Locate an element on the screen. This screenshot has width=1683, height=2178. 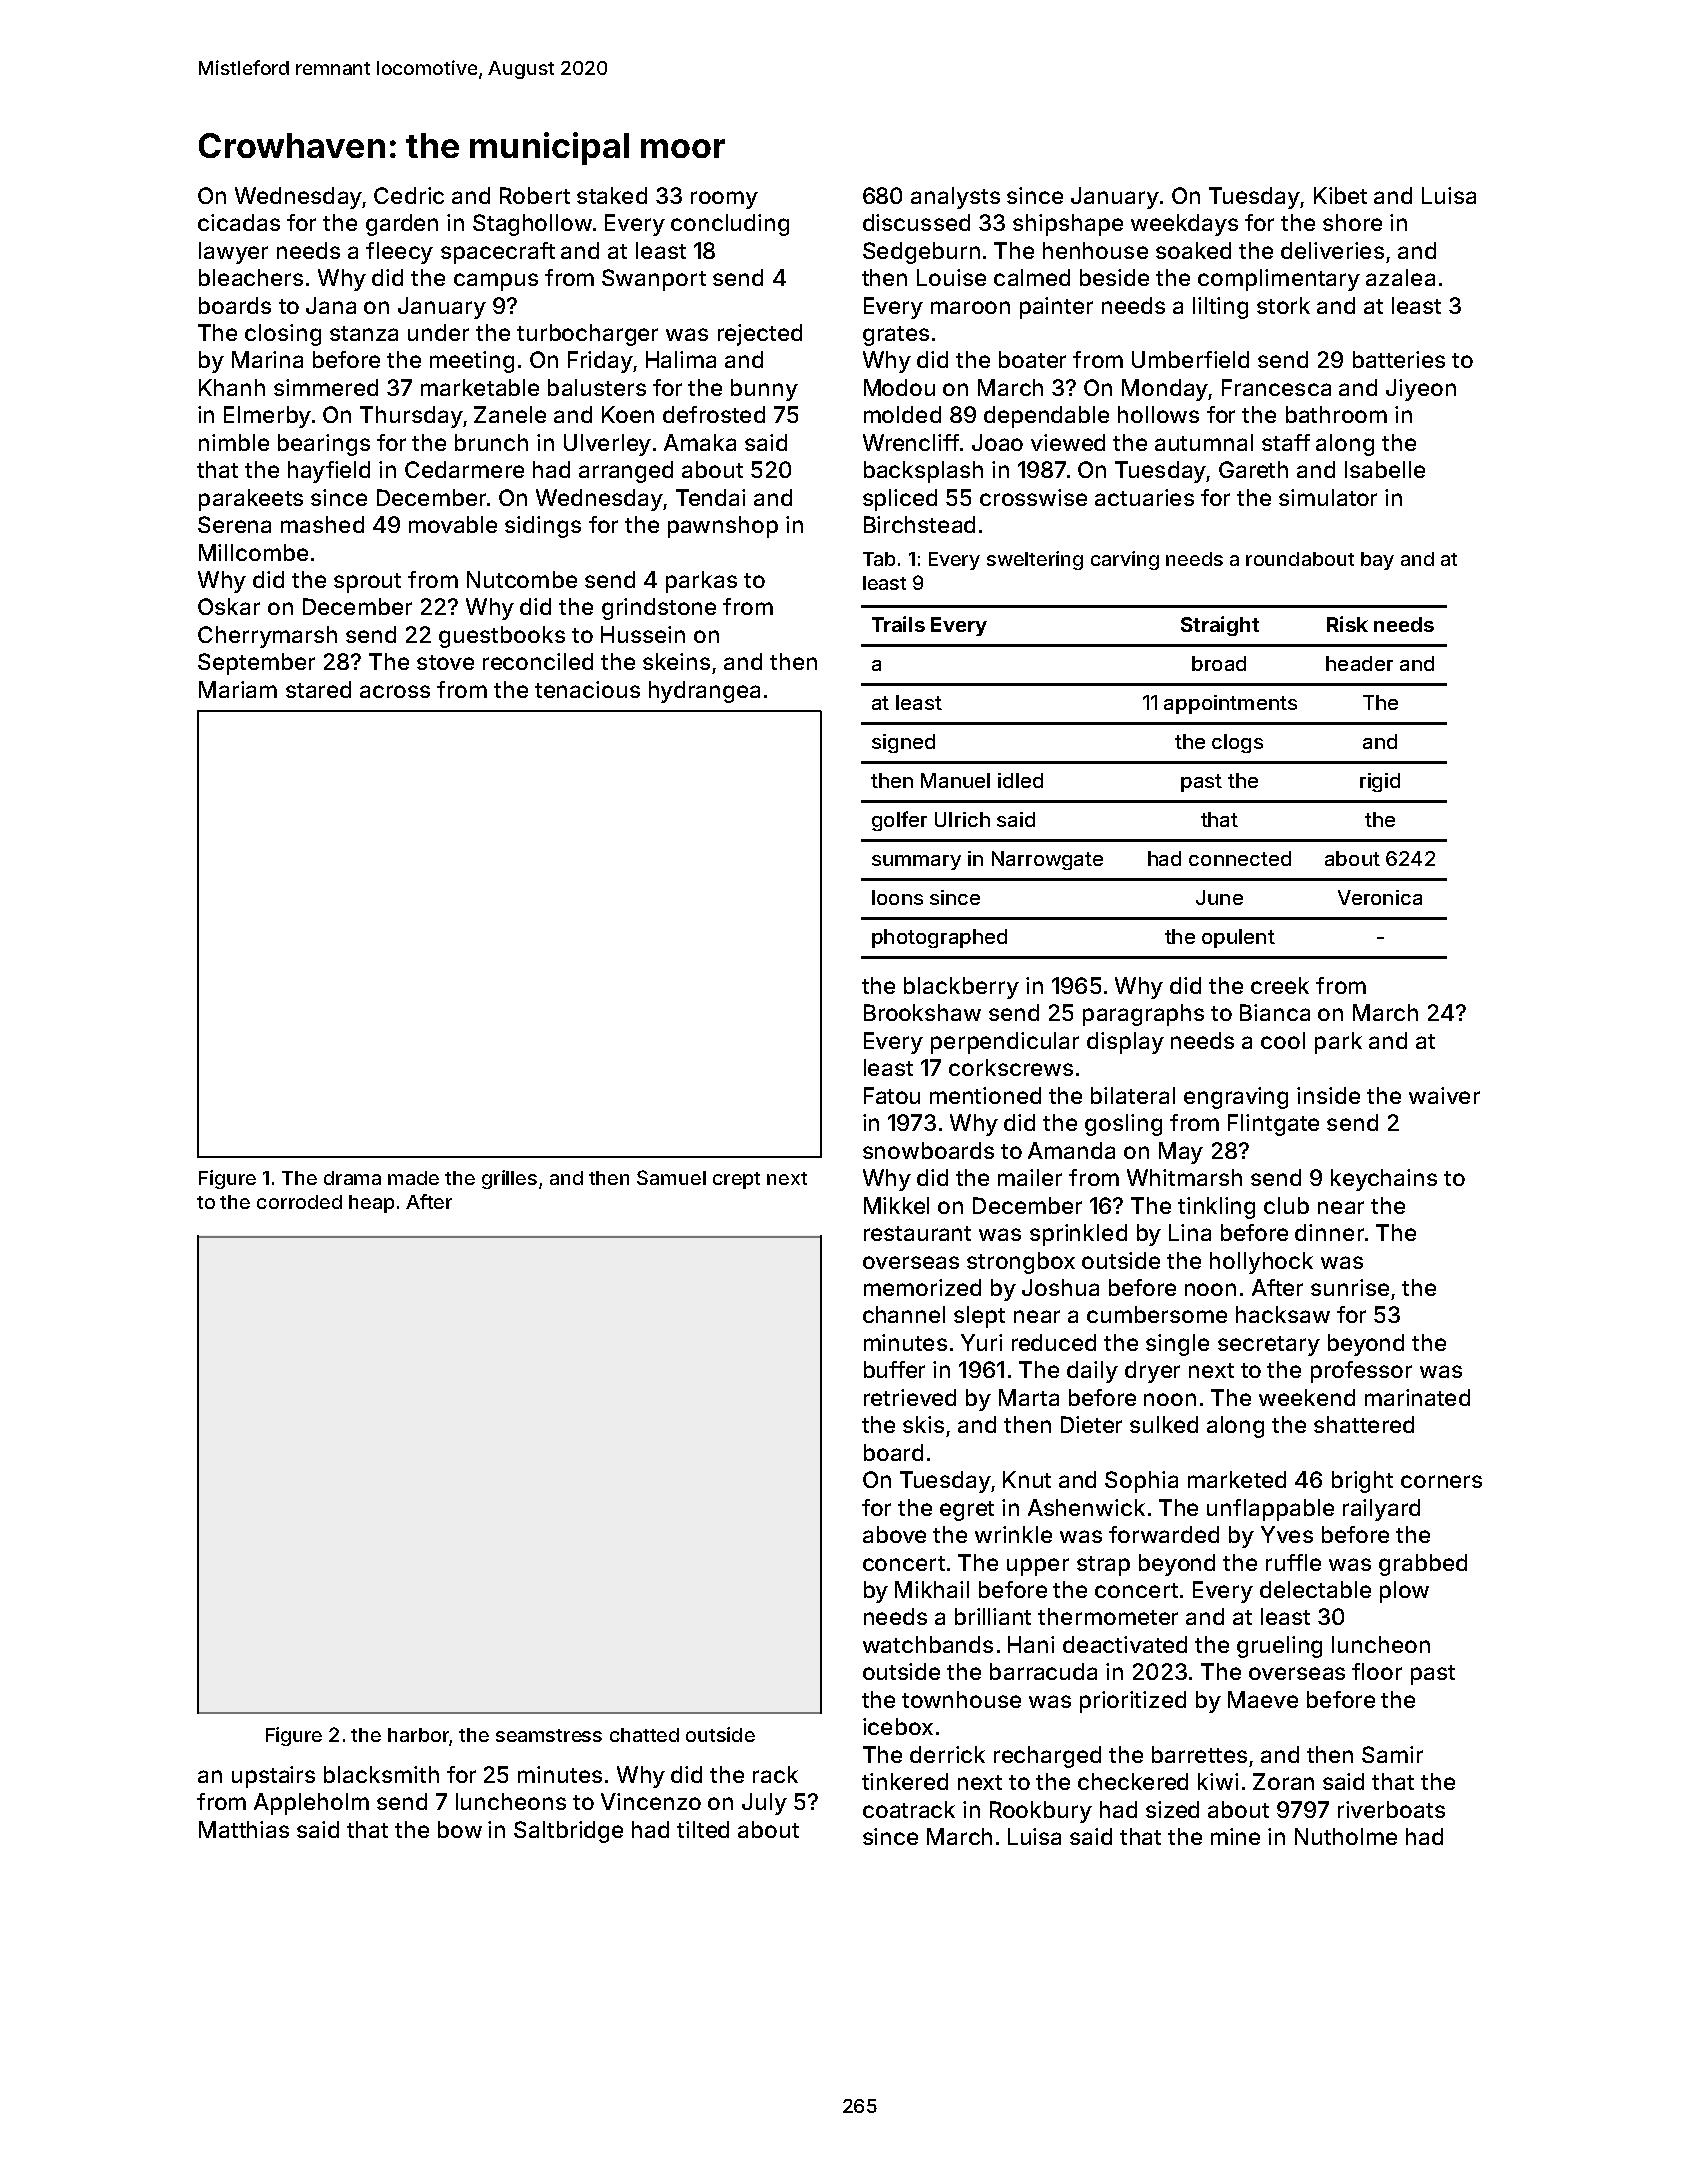
bilateral is located at coordinates (1133, 1095).
